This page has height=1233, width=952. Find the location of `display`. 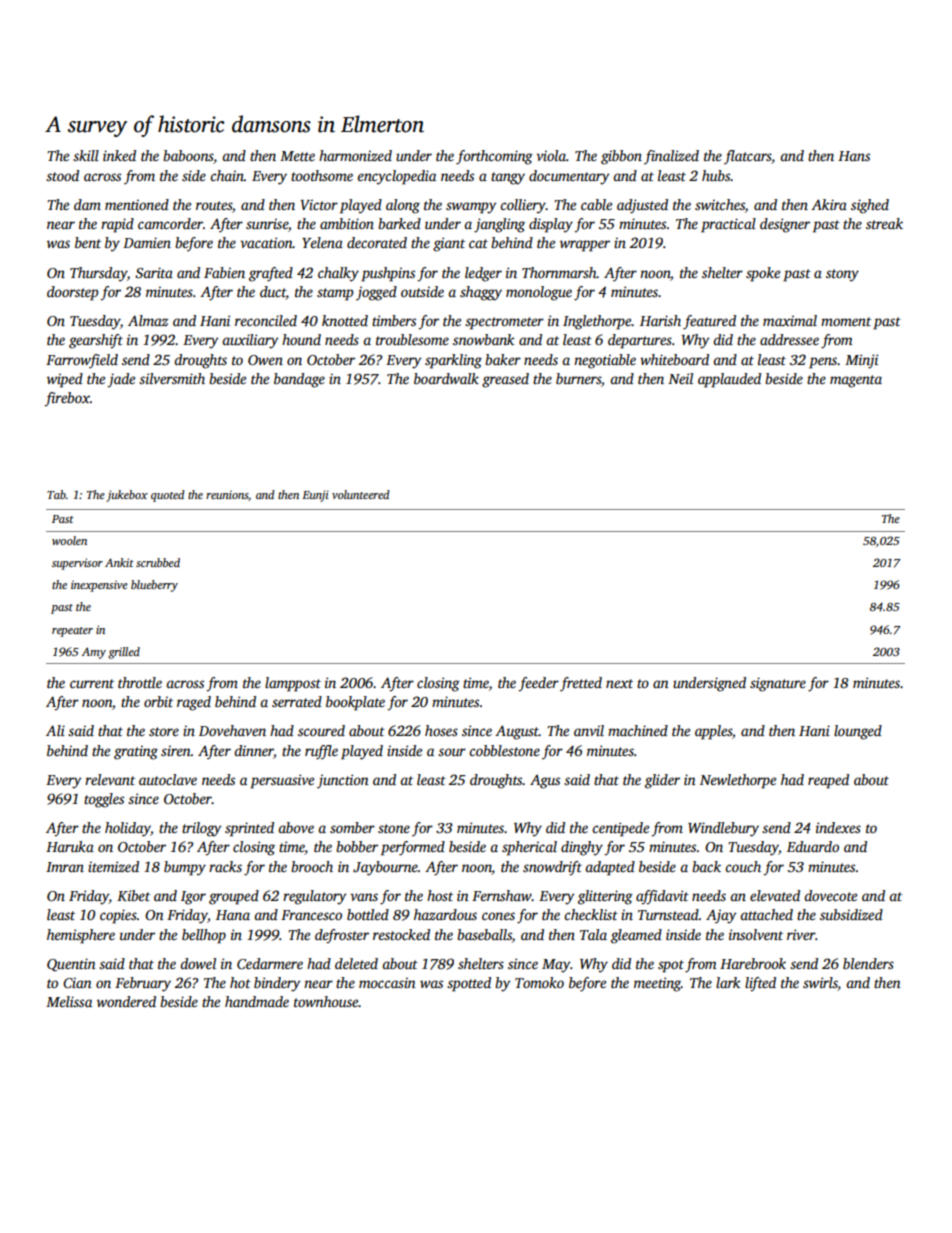

display is located at coordinates (551, 225).
